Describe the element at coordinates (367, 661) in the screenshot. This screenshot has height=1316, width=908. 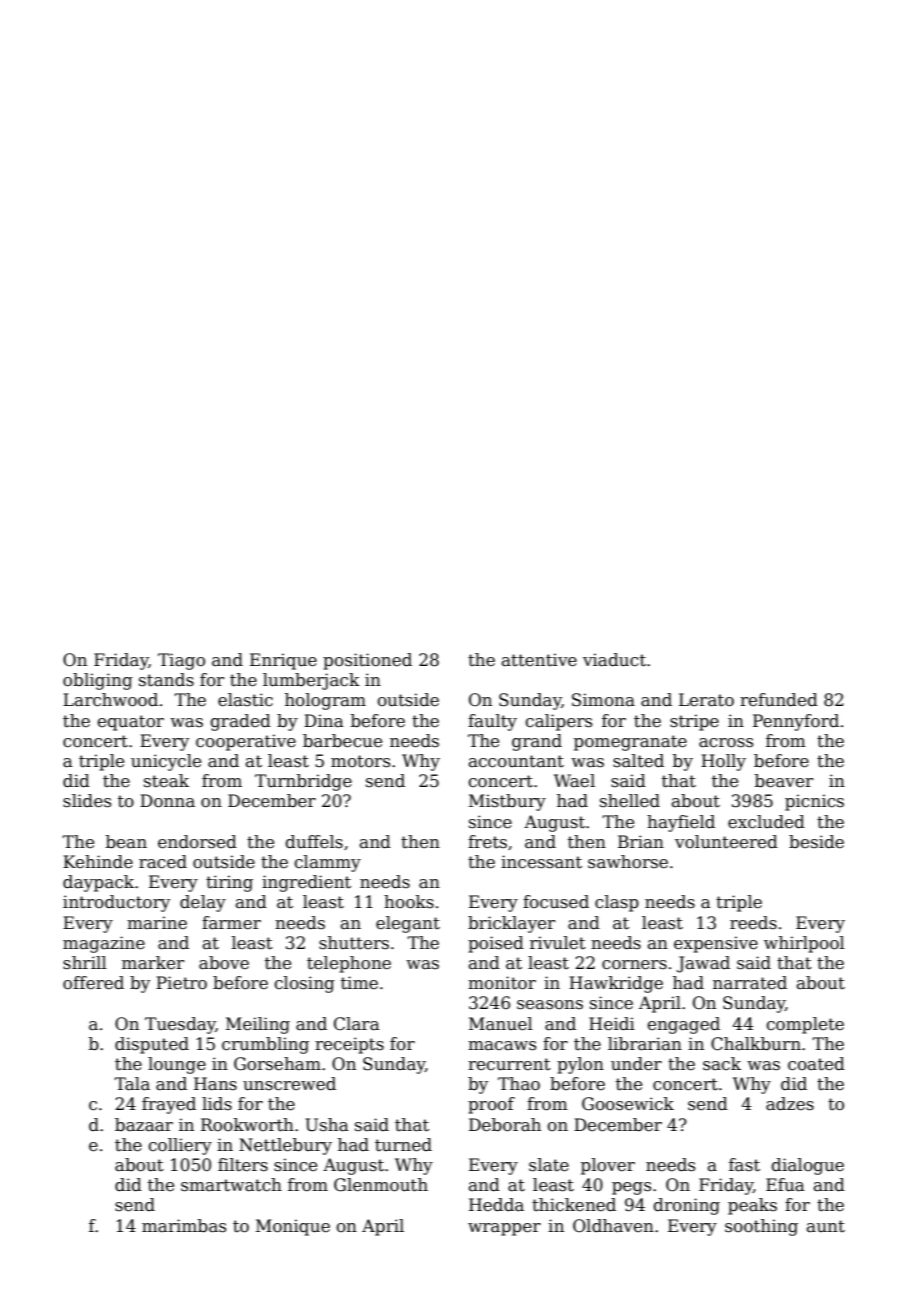
I see `positioned` at that location.
